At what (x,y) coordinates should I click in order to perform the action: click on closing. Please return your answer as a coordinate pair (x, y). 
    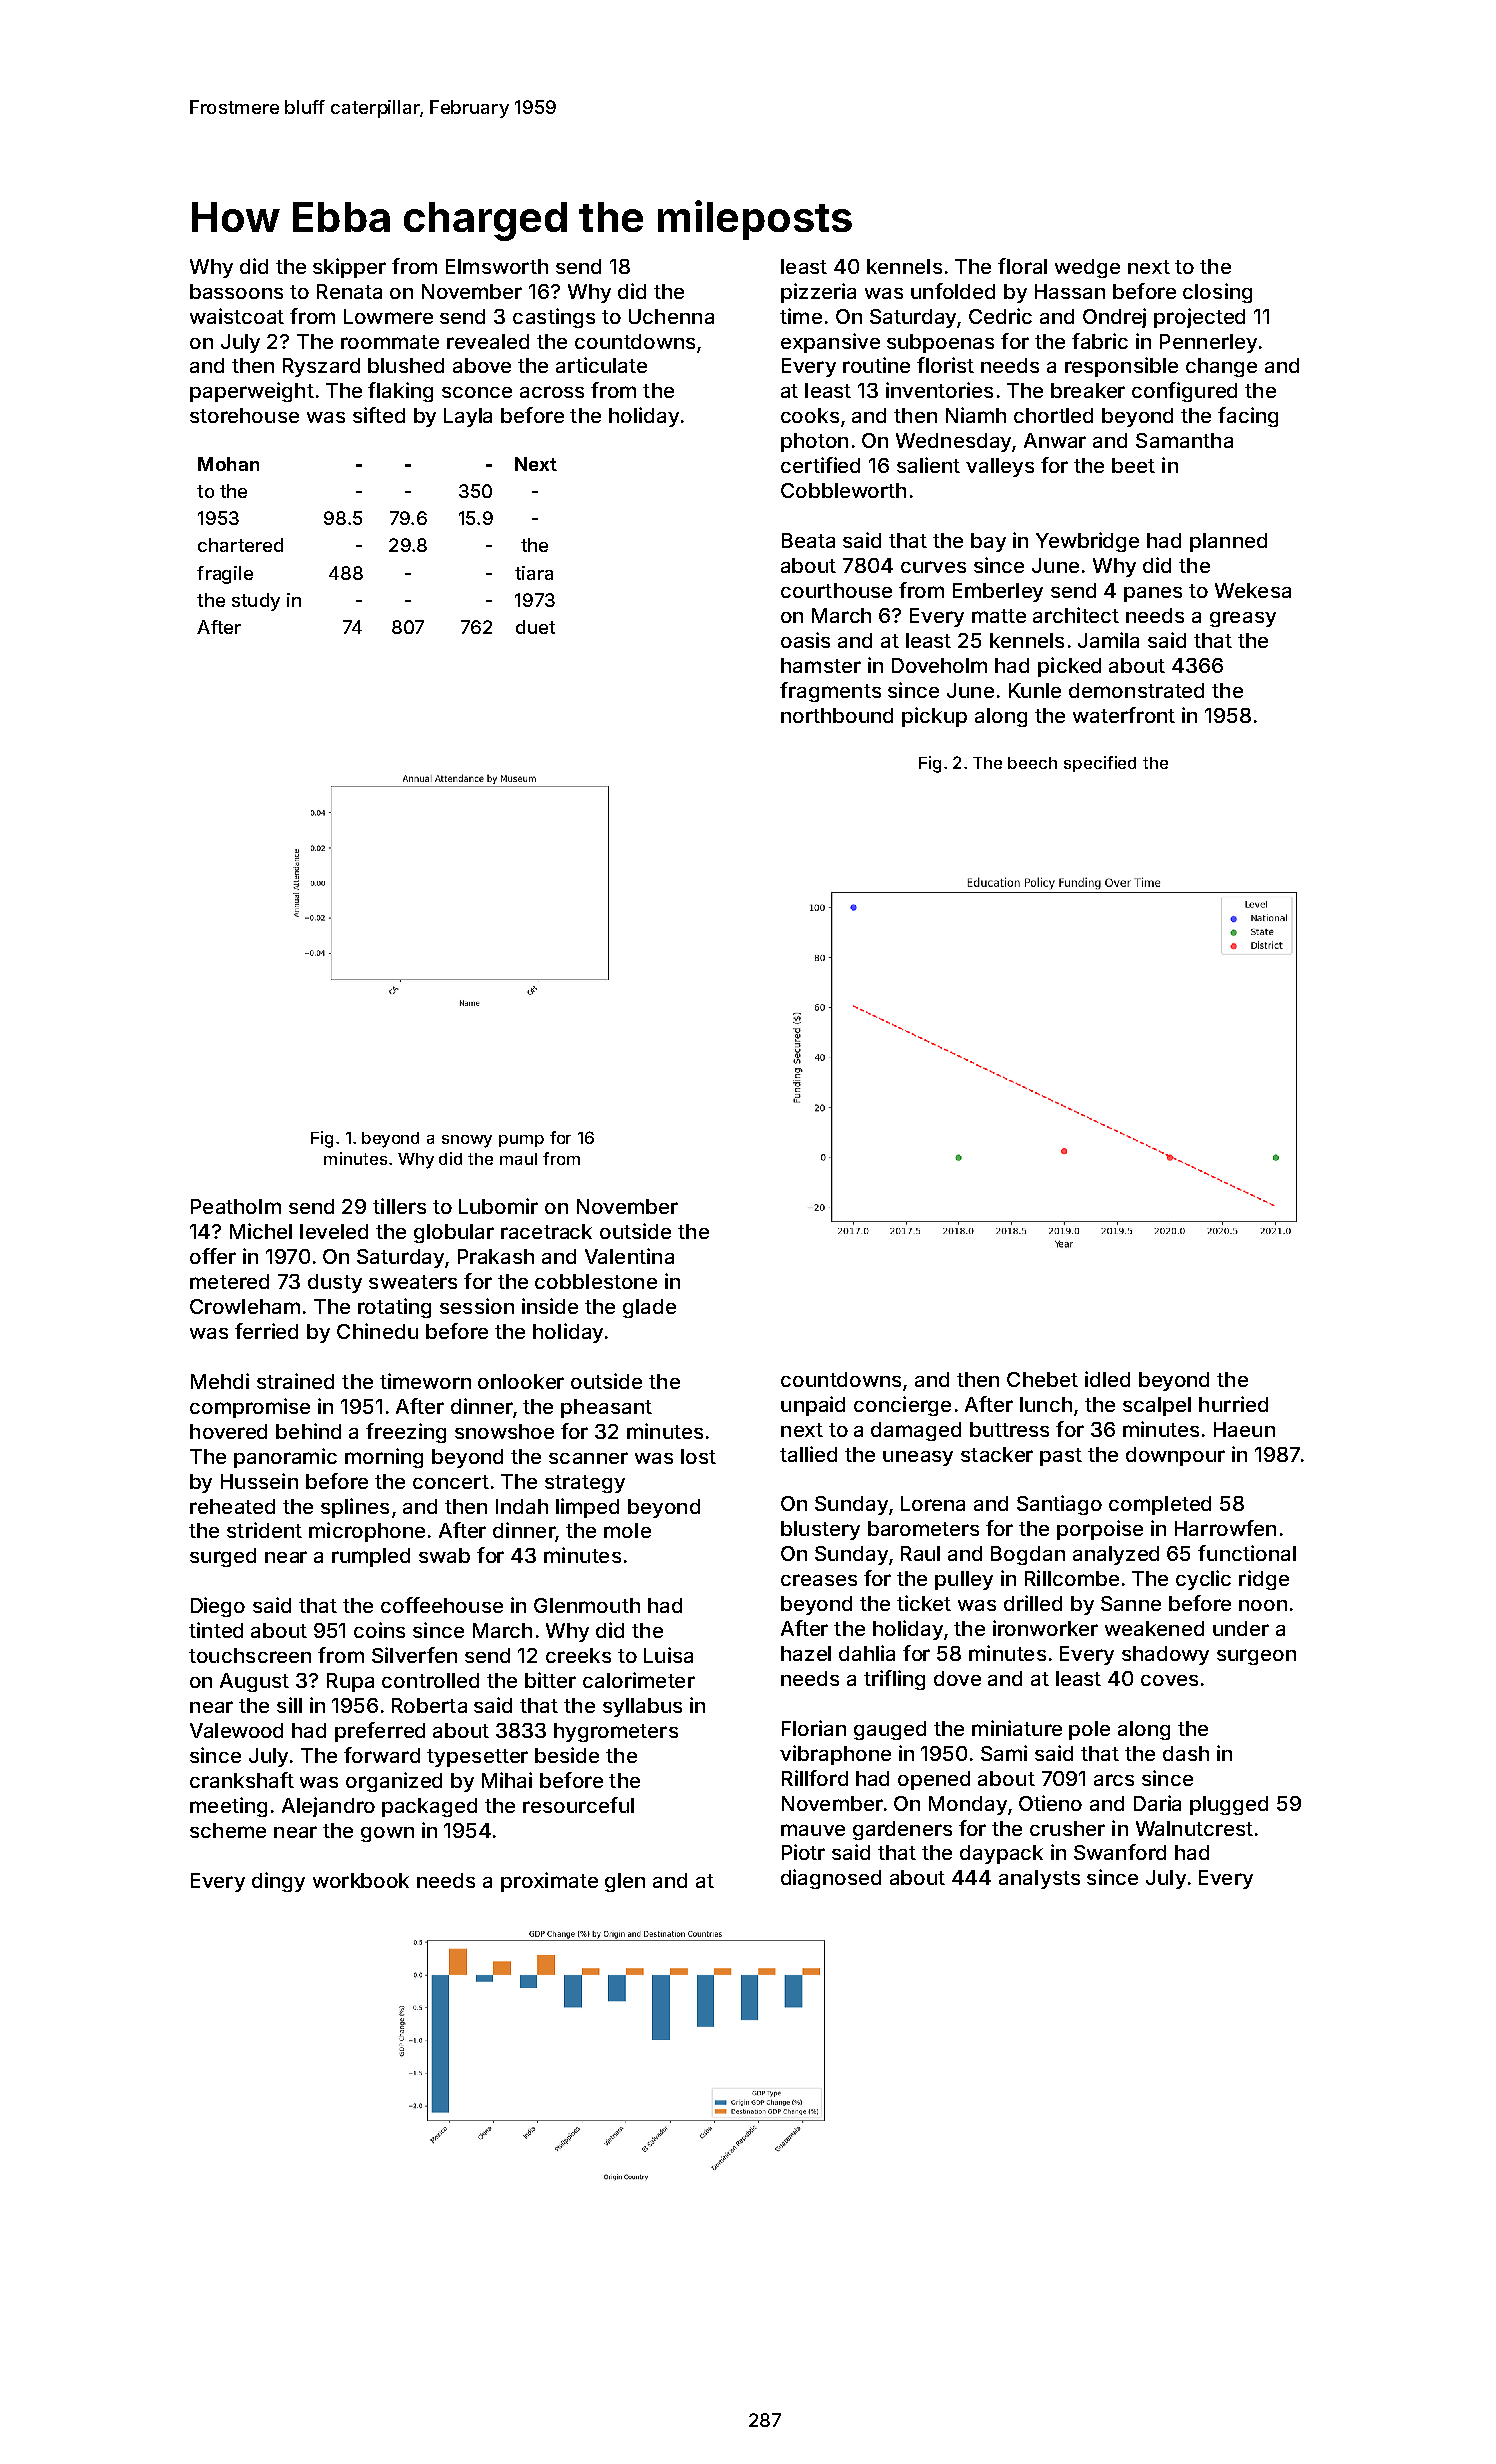
    Looking at the image, I should click on (1217, 293).
